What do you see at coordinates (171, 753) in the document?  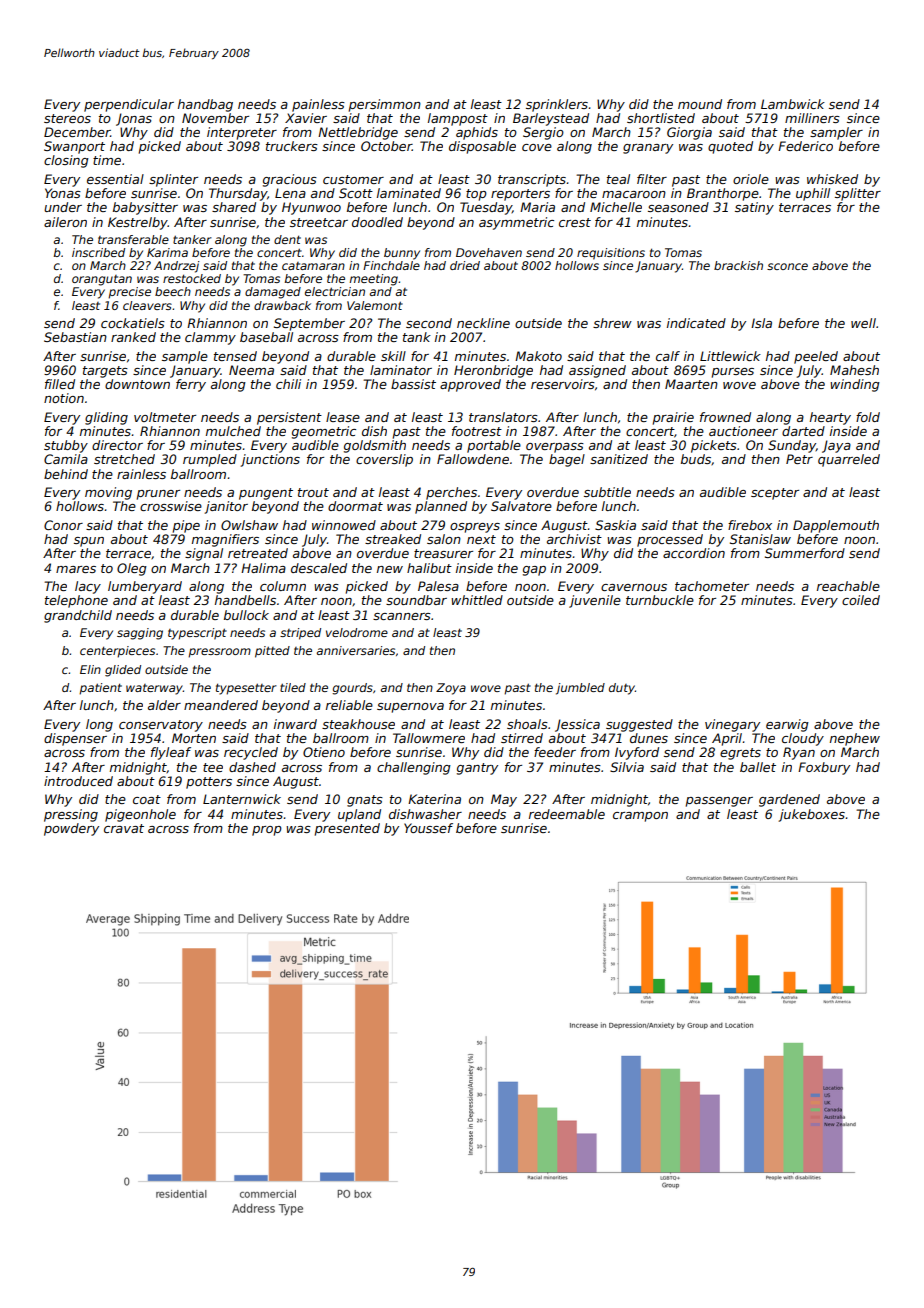 I see `flyleaf` at bounding box center [171, 753].
